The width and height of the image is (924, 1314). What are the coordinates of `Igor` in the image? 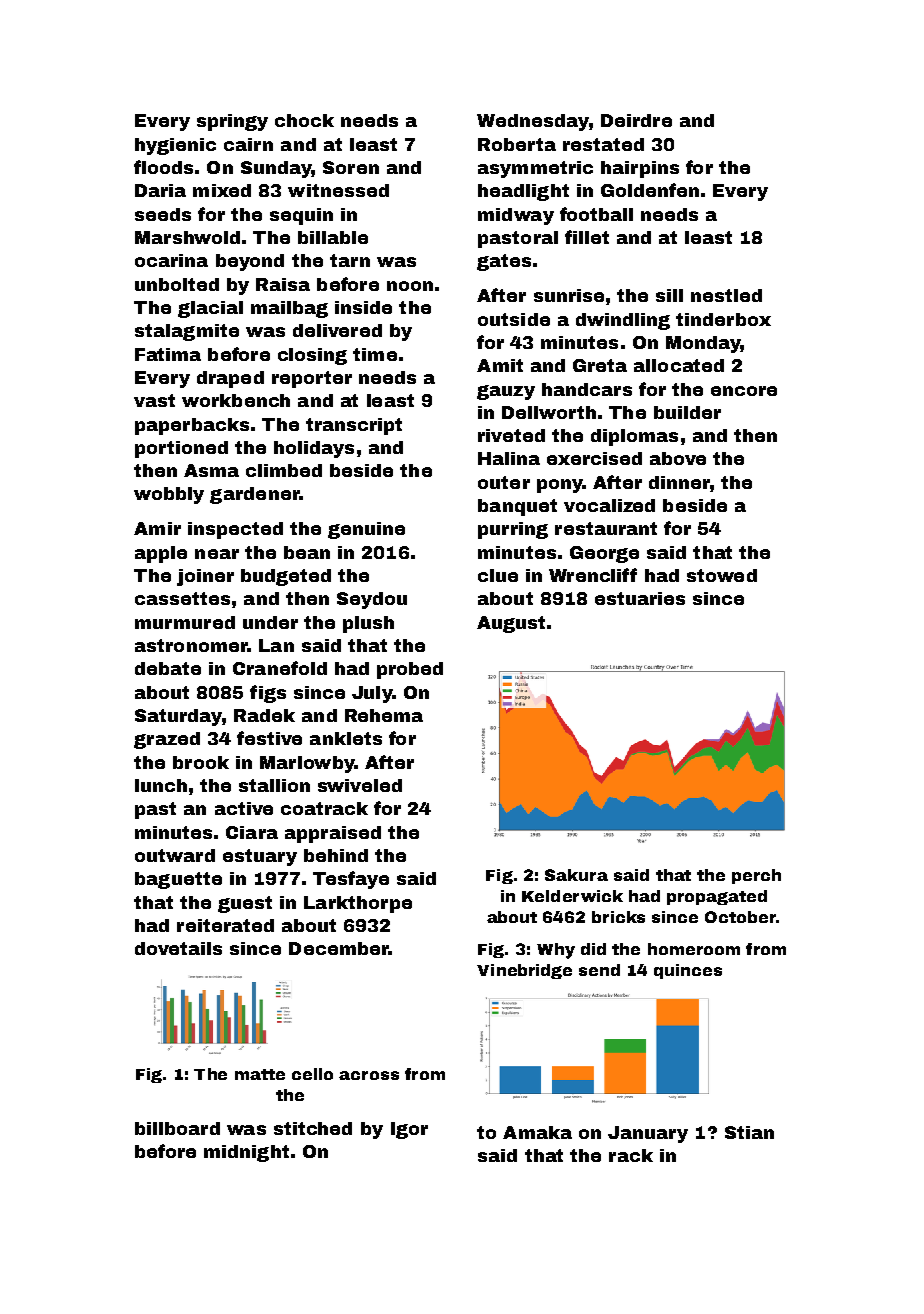 It's located at (409, 1130).
